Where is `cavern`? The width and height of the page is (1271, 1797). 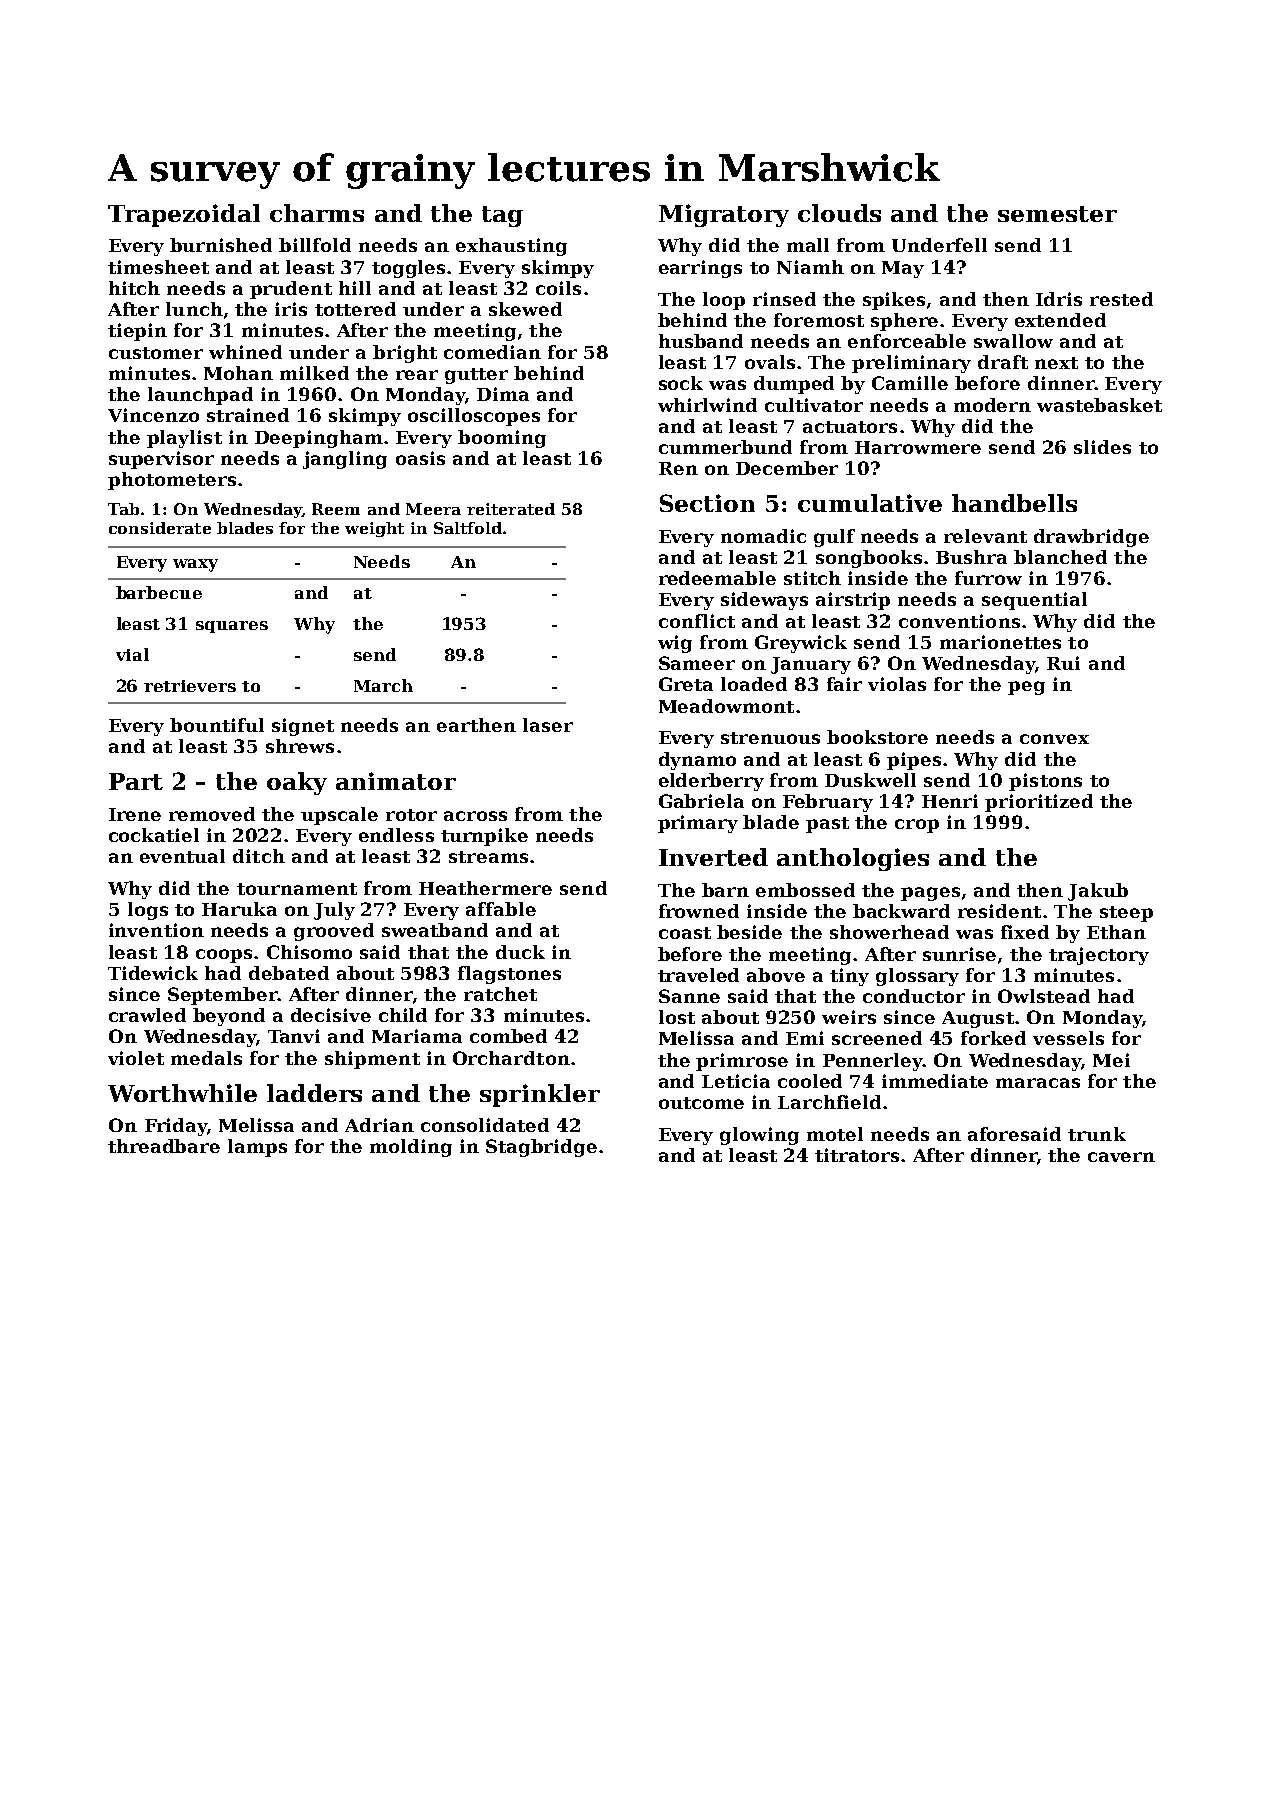 cavern is located at coordinates (1121, 1157).
